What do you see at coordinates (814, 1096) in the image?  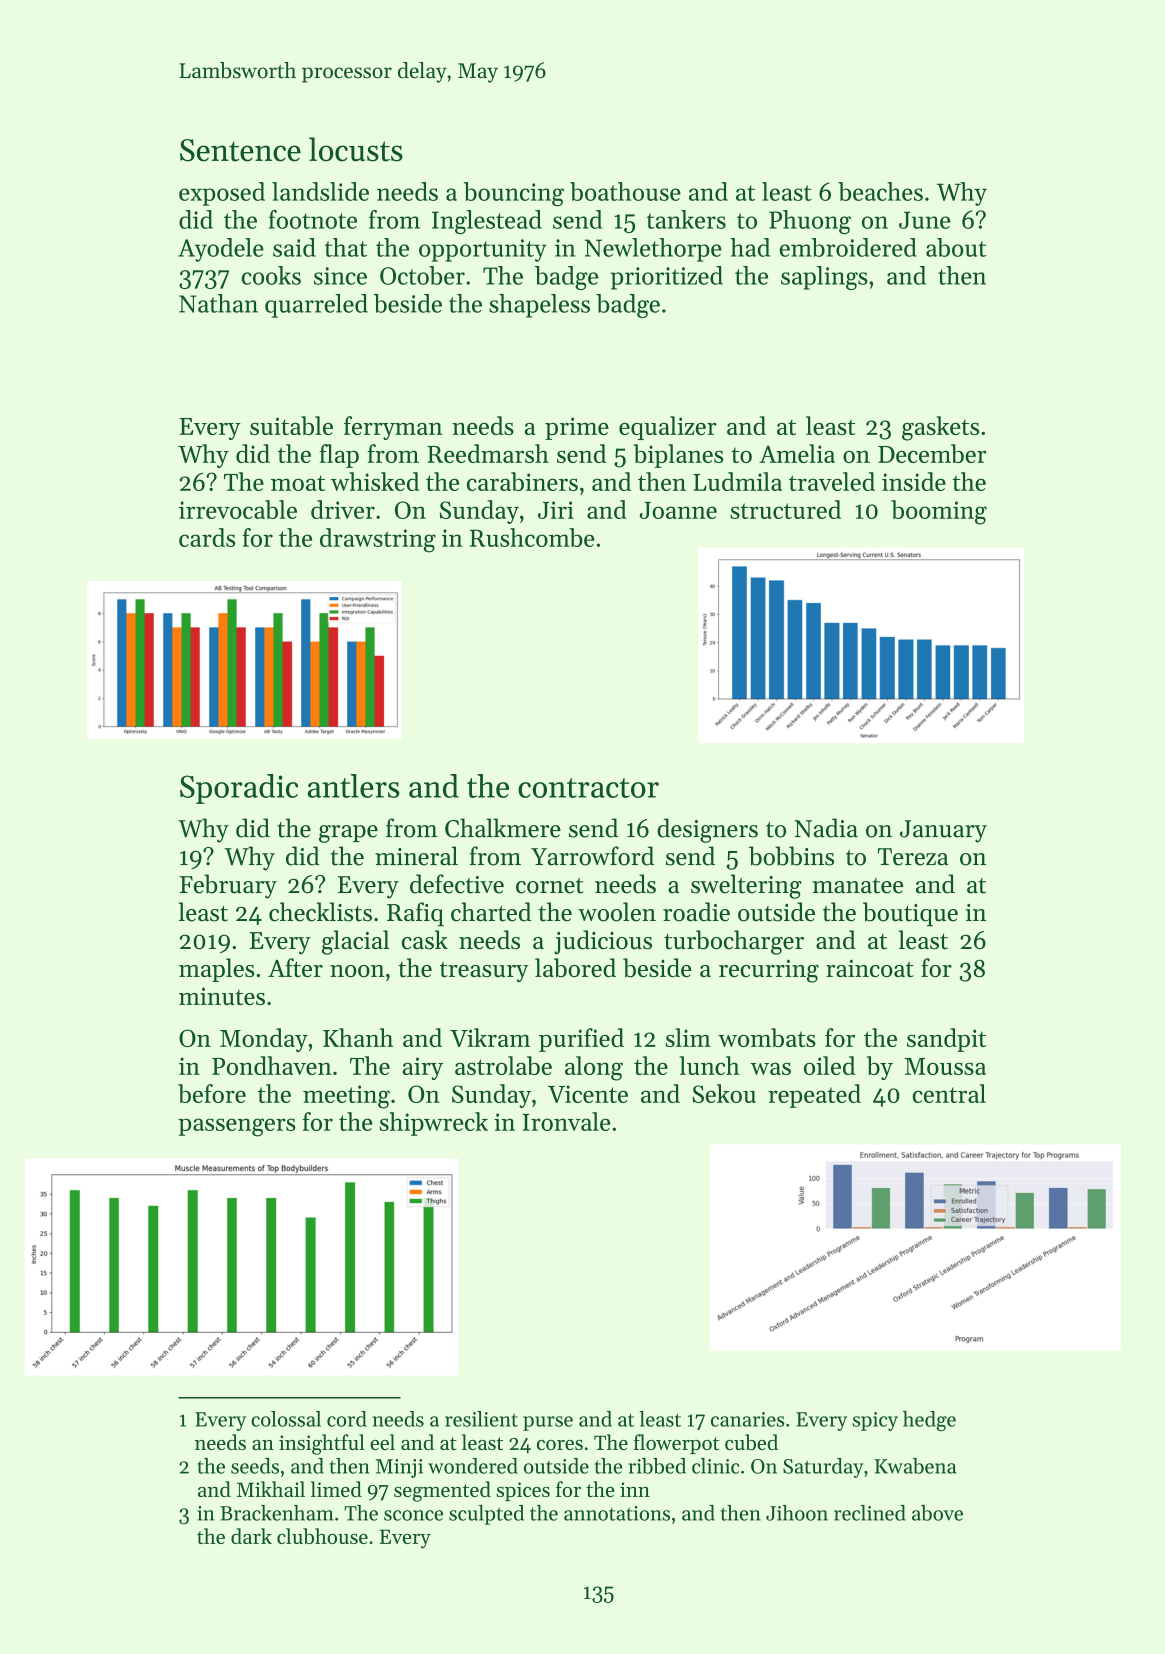 I see `repeated` at bounding box center [814, 1096].
